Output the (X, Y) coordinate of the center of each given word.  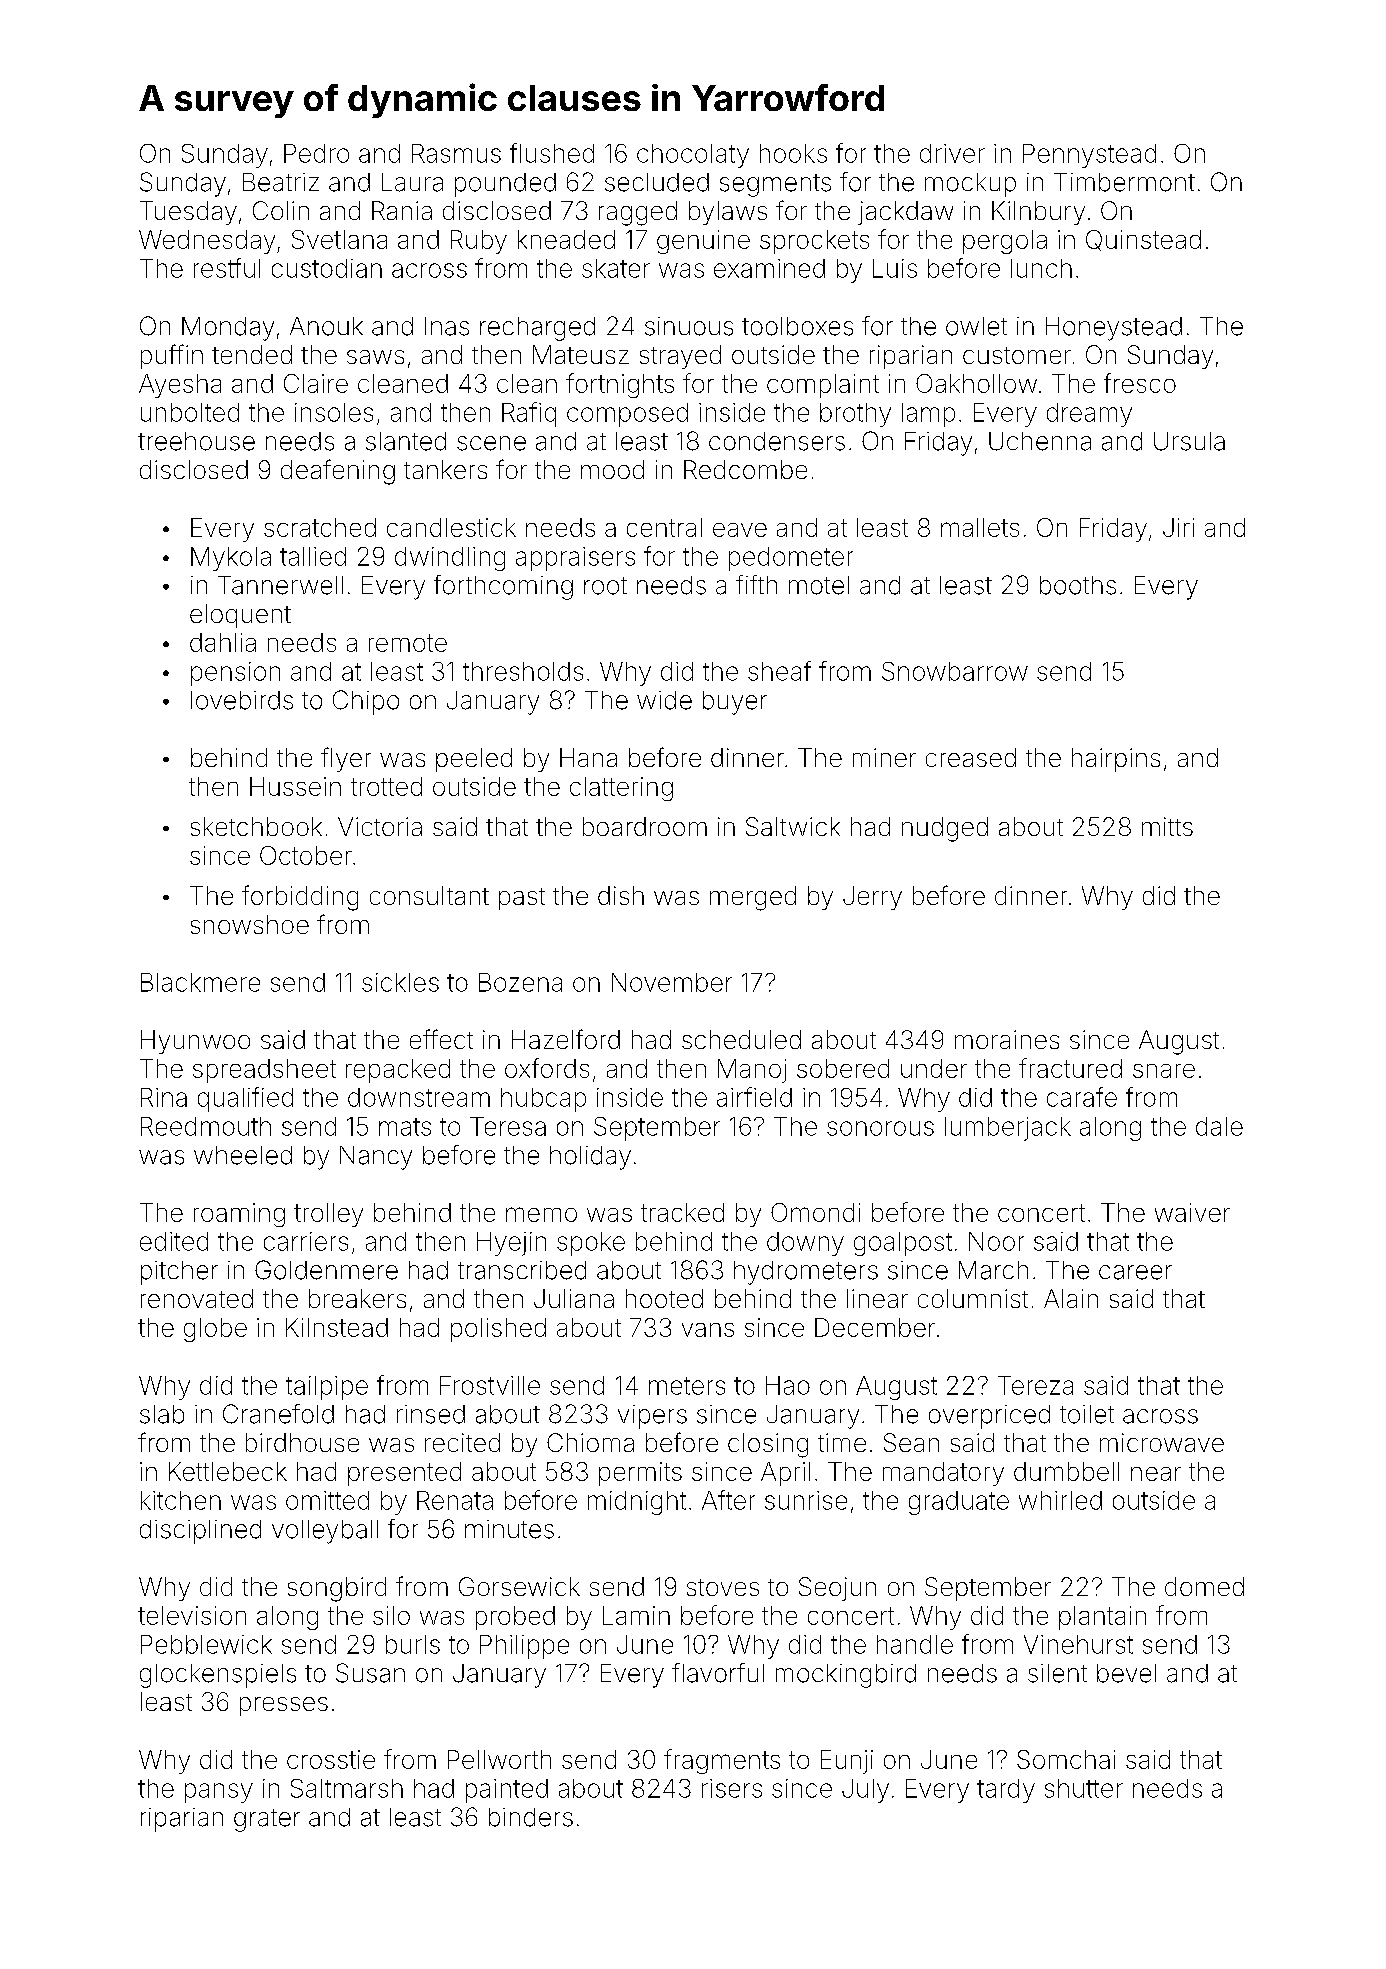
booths (1078, 585)
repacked (398, 1071)
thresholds (523, 671)
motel (819, 585)
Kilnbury (1038, 213)
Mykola (231, 559)
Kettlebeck (228, 1471)
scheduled (741, 1039)
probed (515, 1618)
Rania (402, 210)
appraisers (575, 559)
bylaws (728, 213)
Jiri (1178, 527)
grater (267, 1820)
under (934, 1068)
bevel (1126, 1673)
